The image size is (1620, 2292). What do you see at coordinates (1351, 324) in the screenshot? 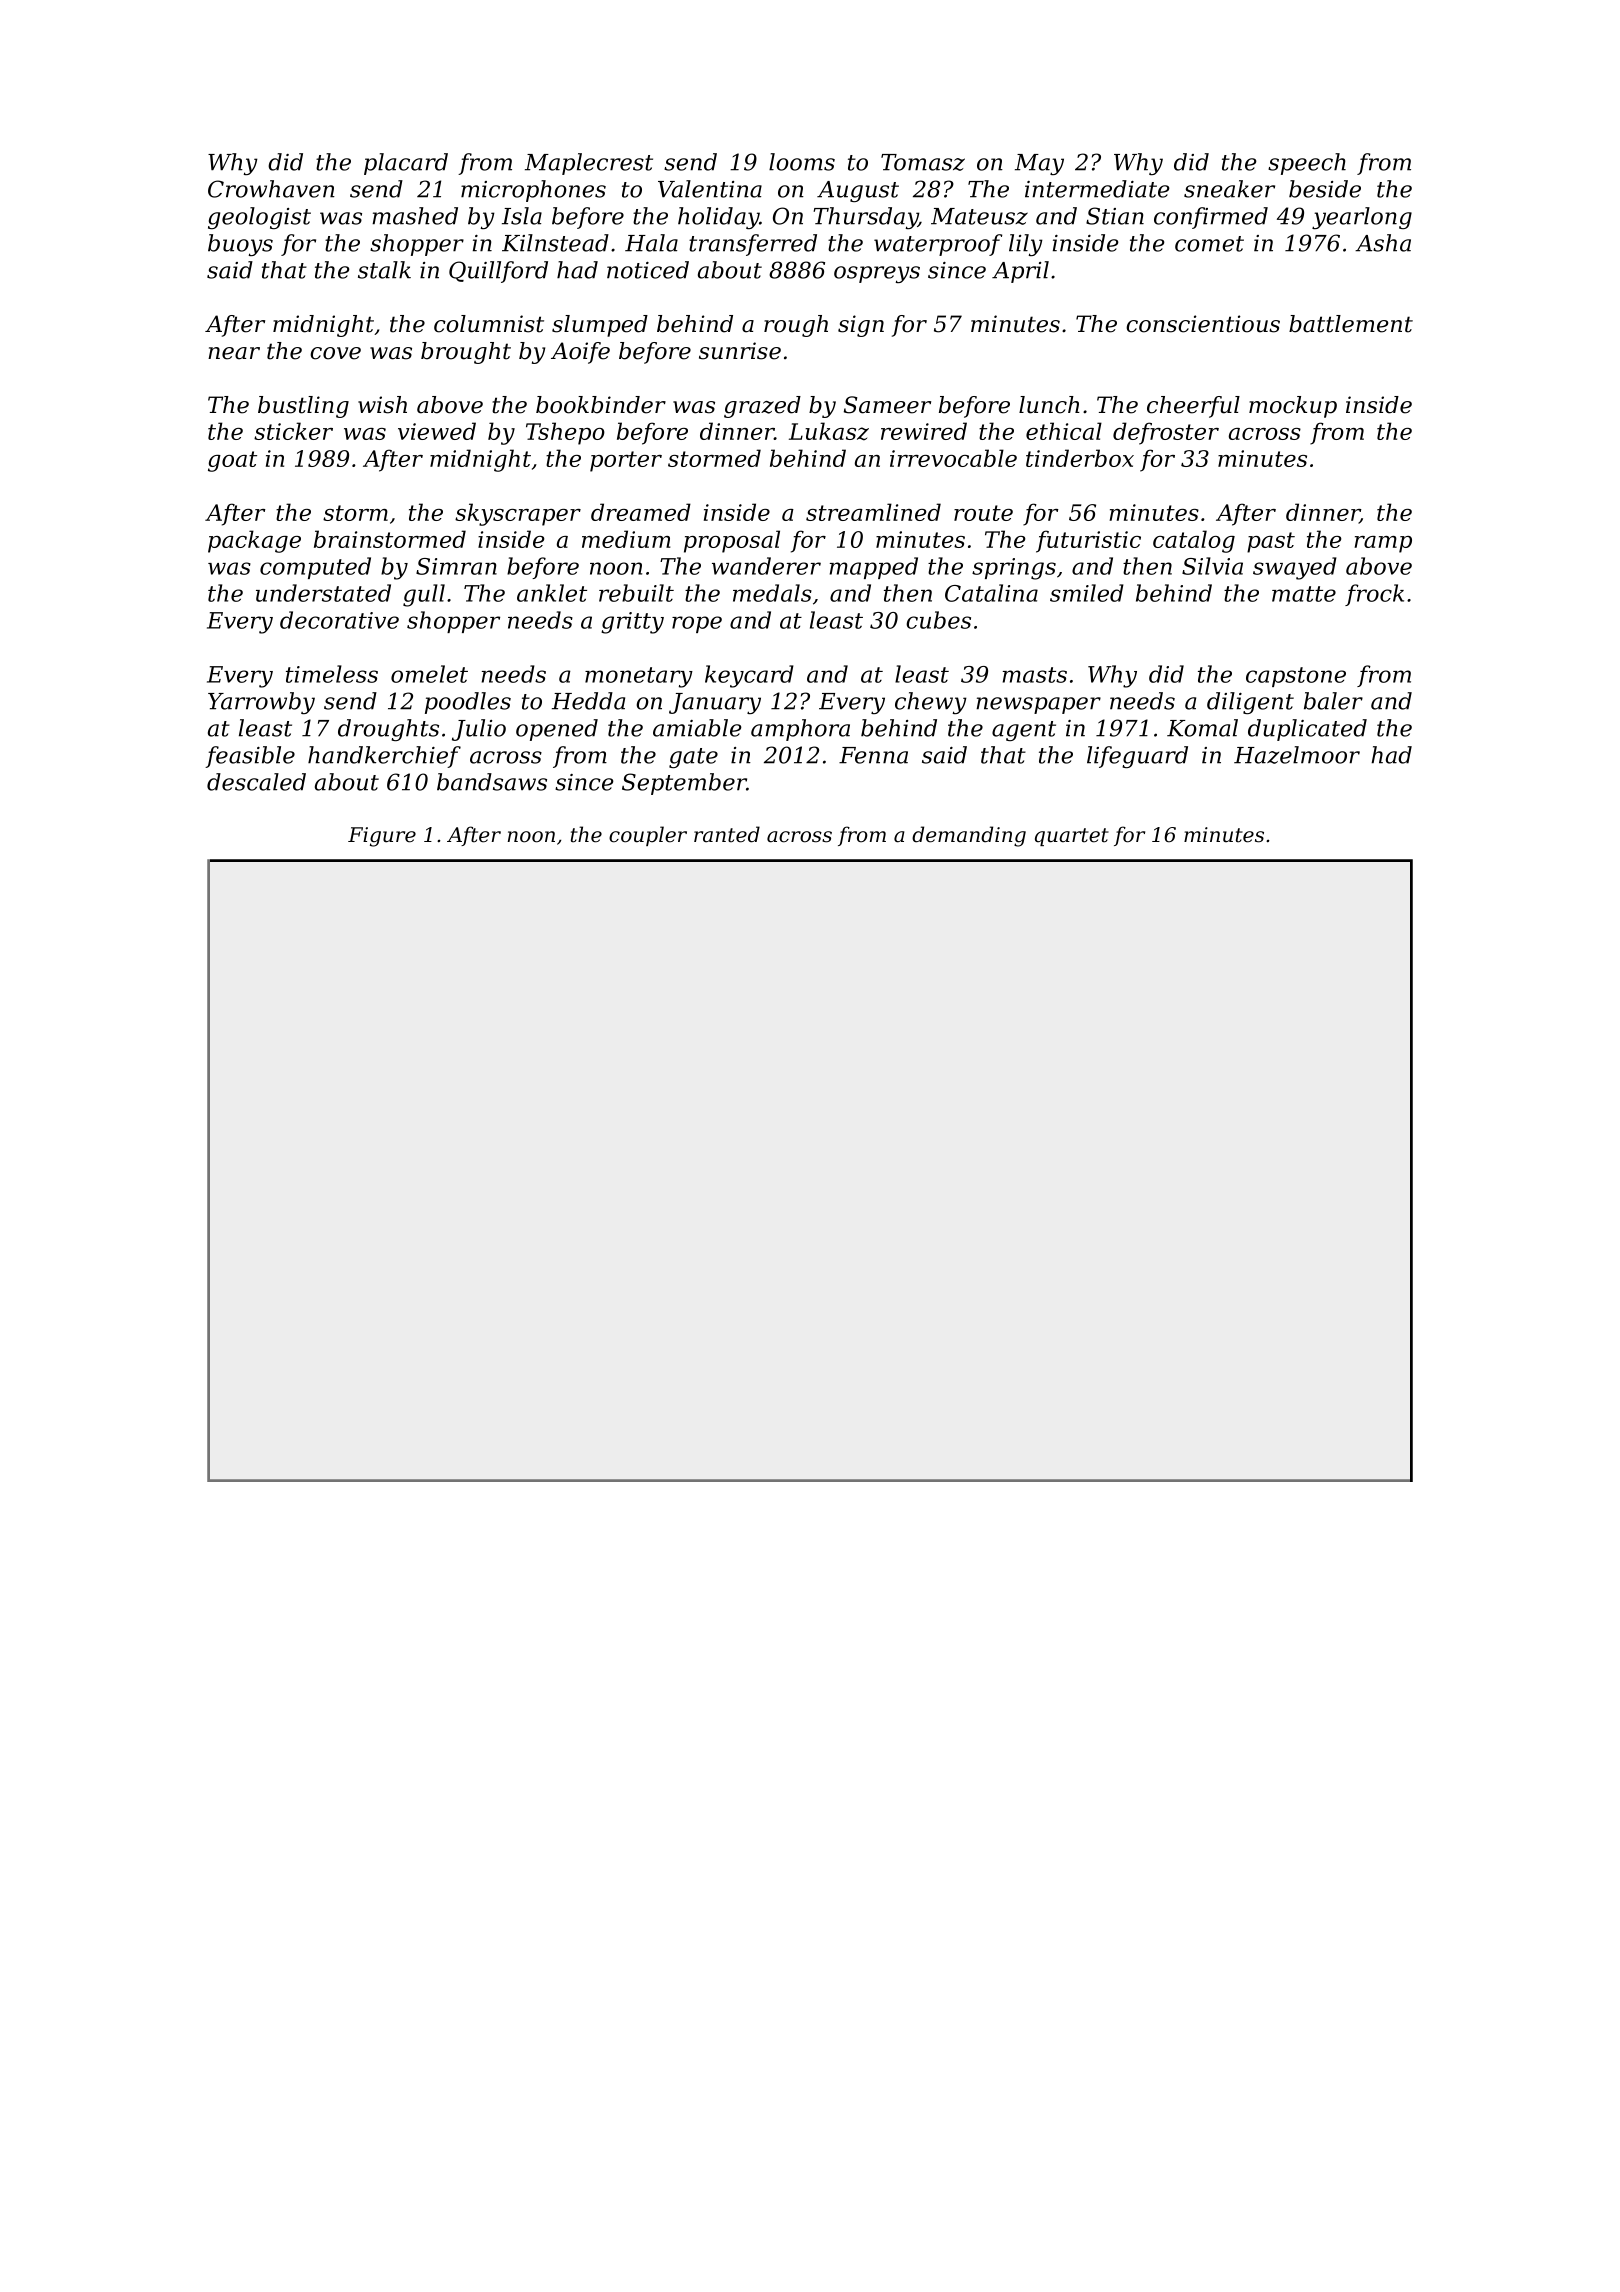
I see `battlement` at bounding box center [1351, 324].
